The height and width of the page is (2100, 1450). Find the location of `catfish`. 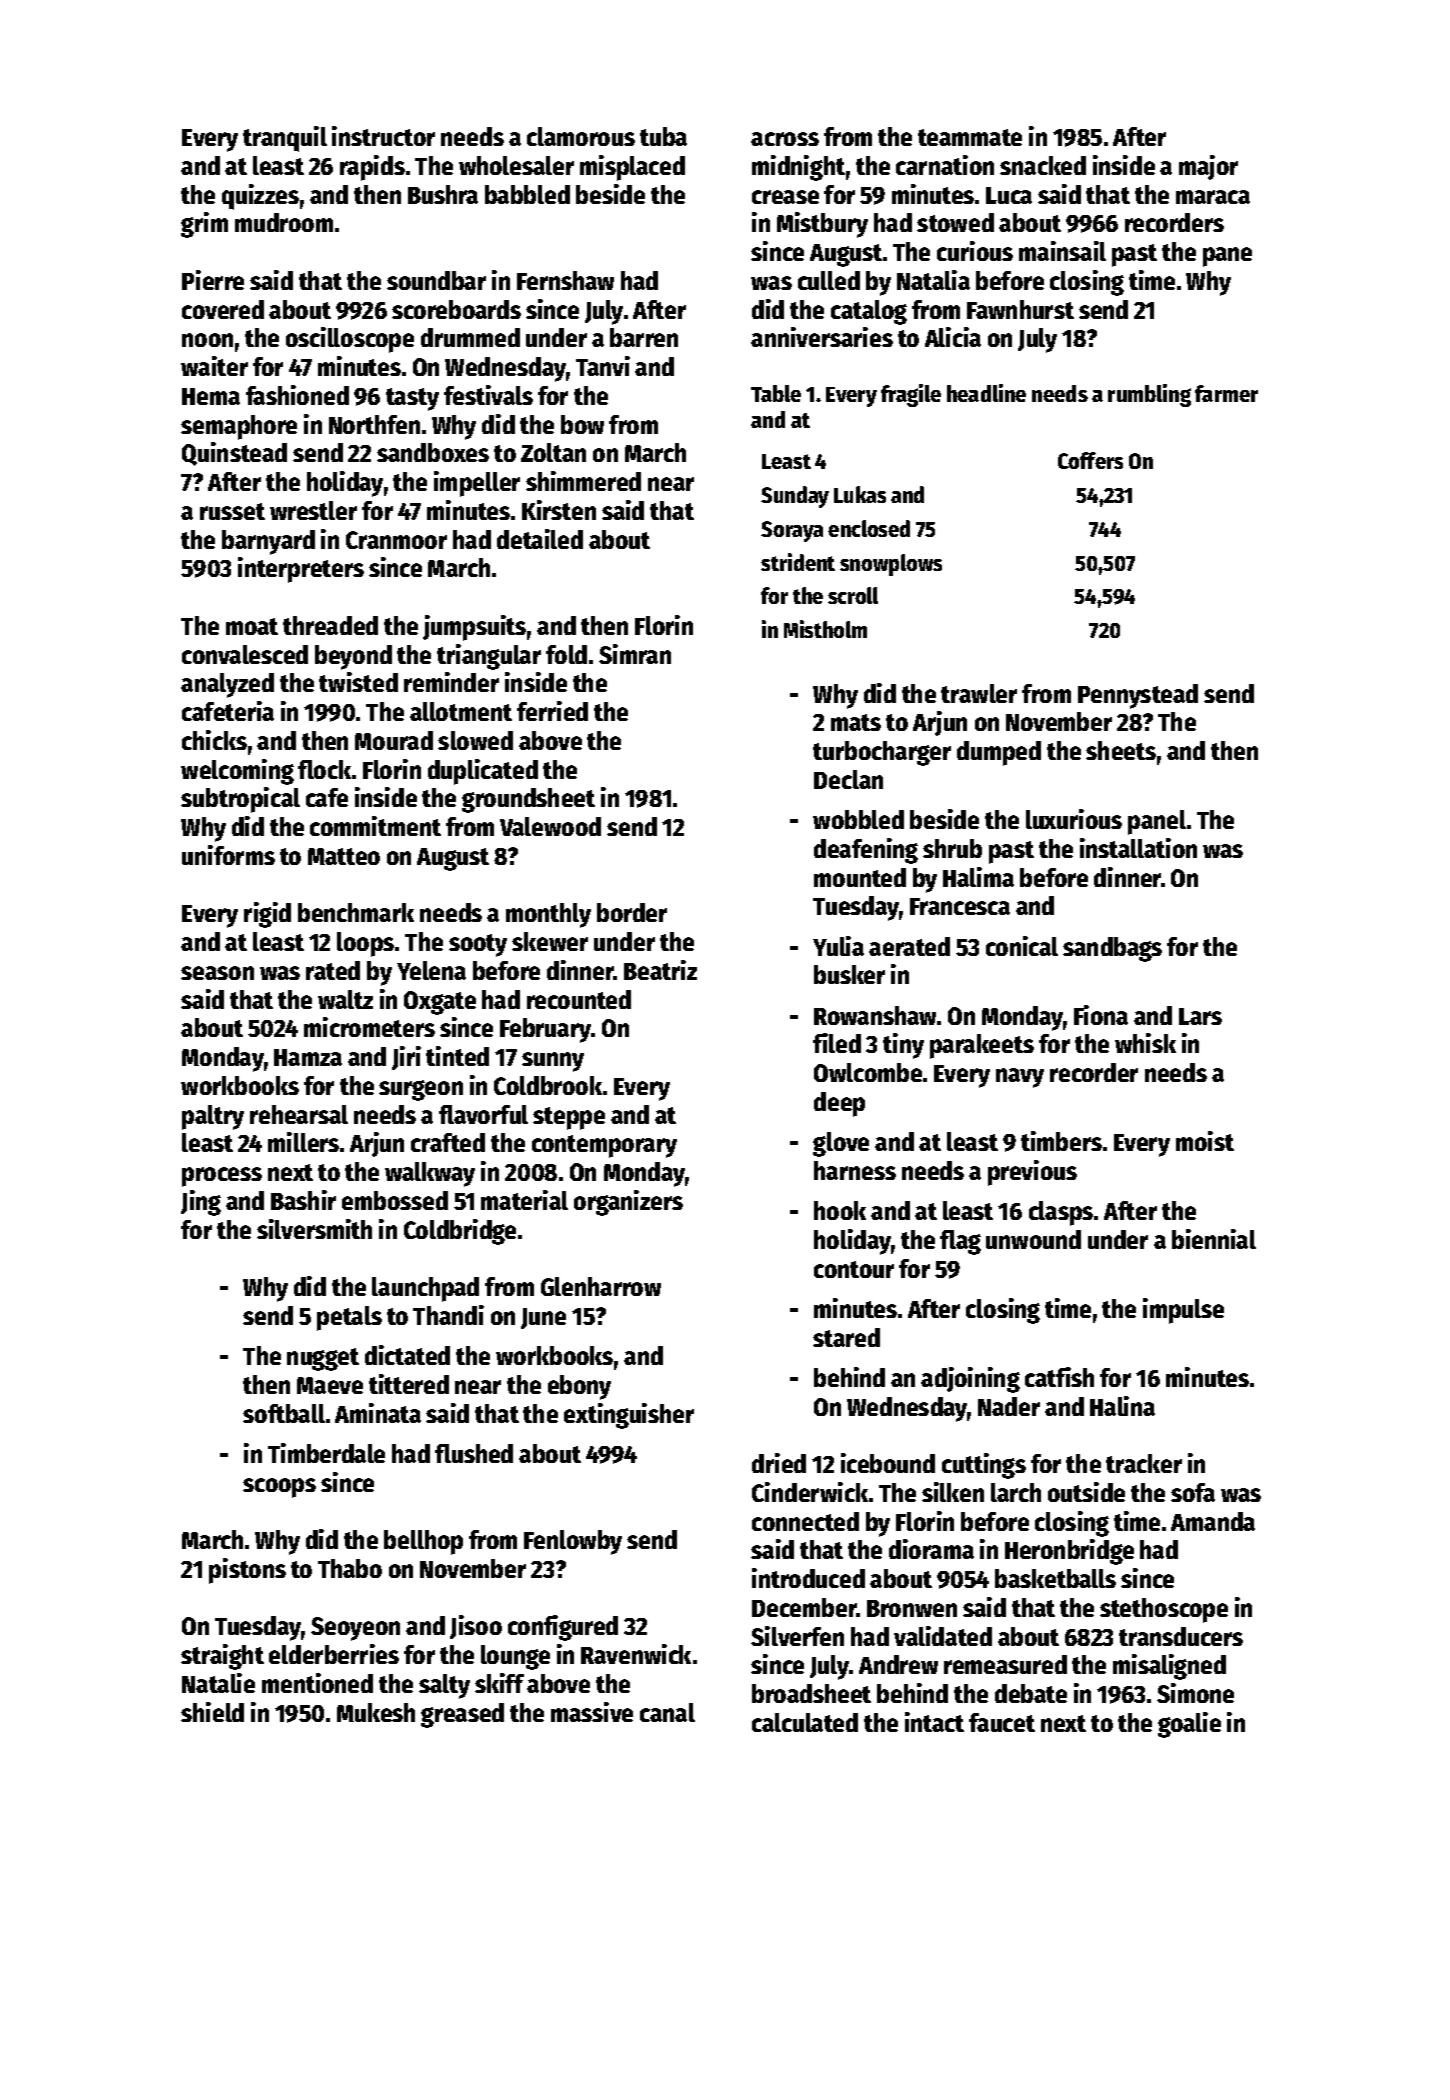

catfish is located at coordinates (1059, 1377).
